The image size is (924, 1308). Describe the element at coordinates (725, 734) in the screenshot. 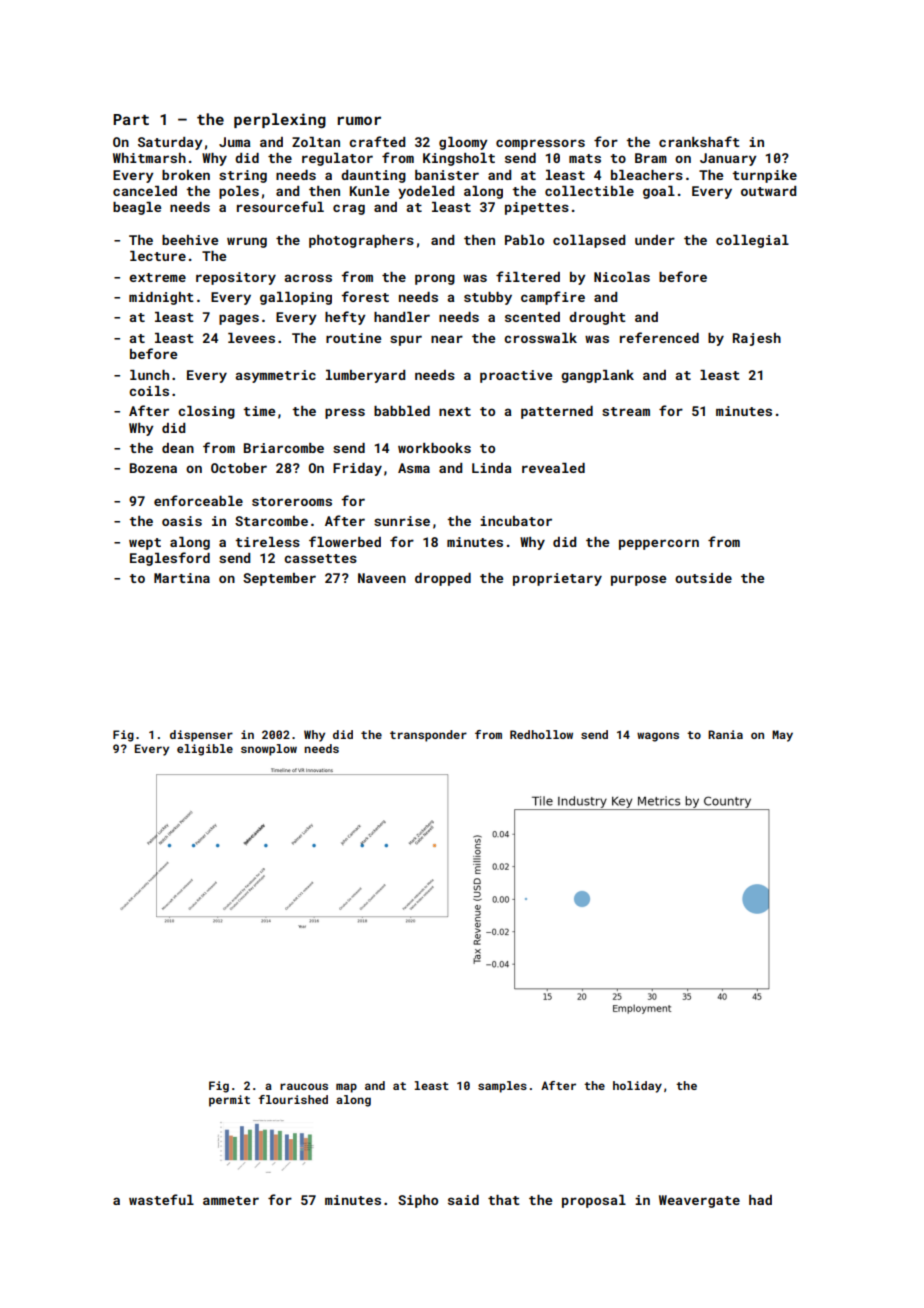

I see `Rania` at that location.
